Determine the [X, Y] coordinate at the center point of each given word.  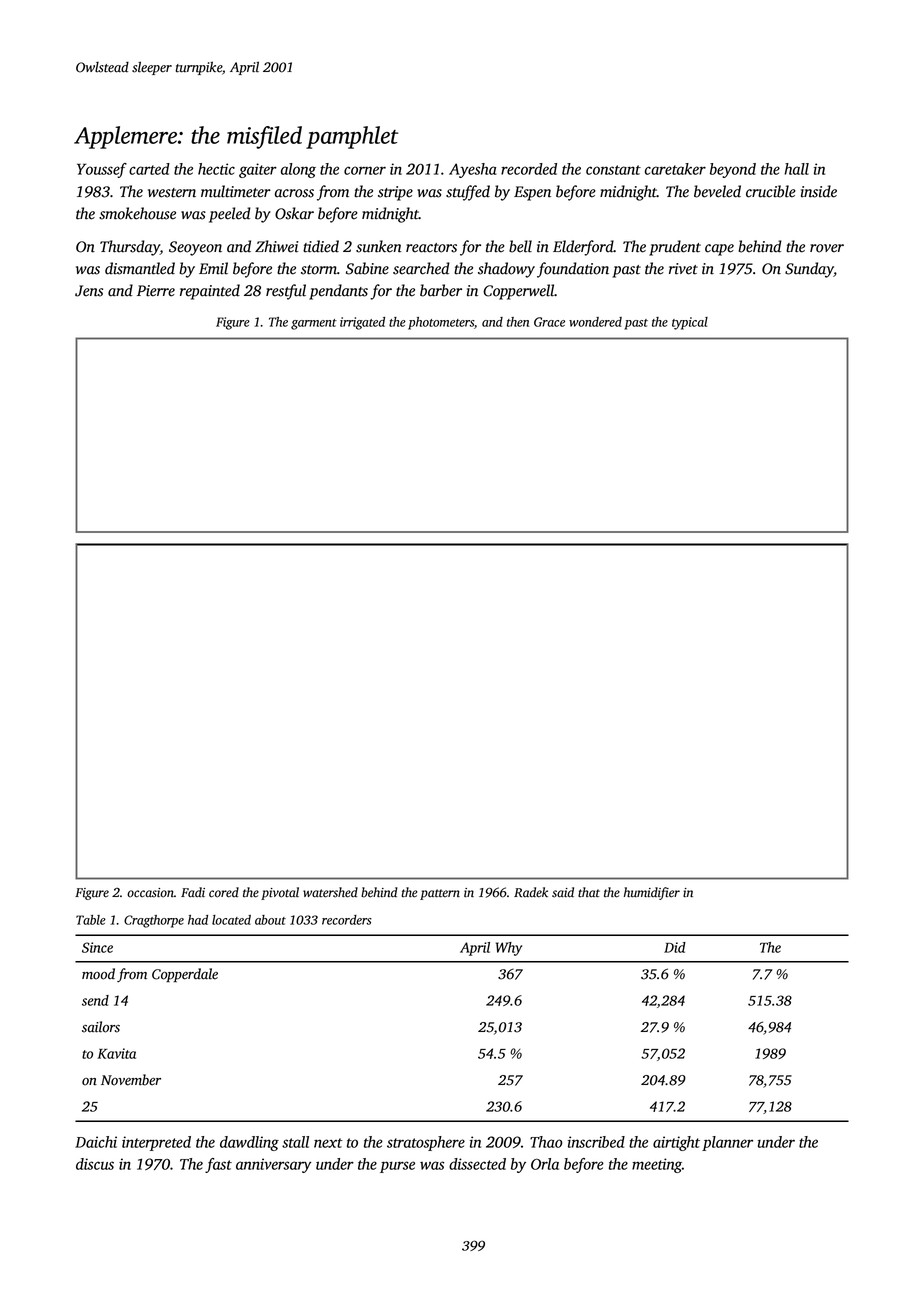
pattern [440, 894]
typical [690, 323]
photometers [441, 323]
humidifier [652, 893]
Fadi [193, 892]
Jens [89, 291]
